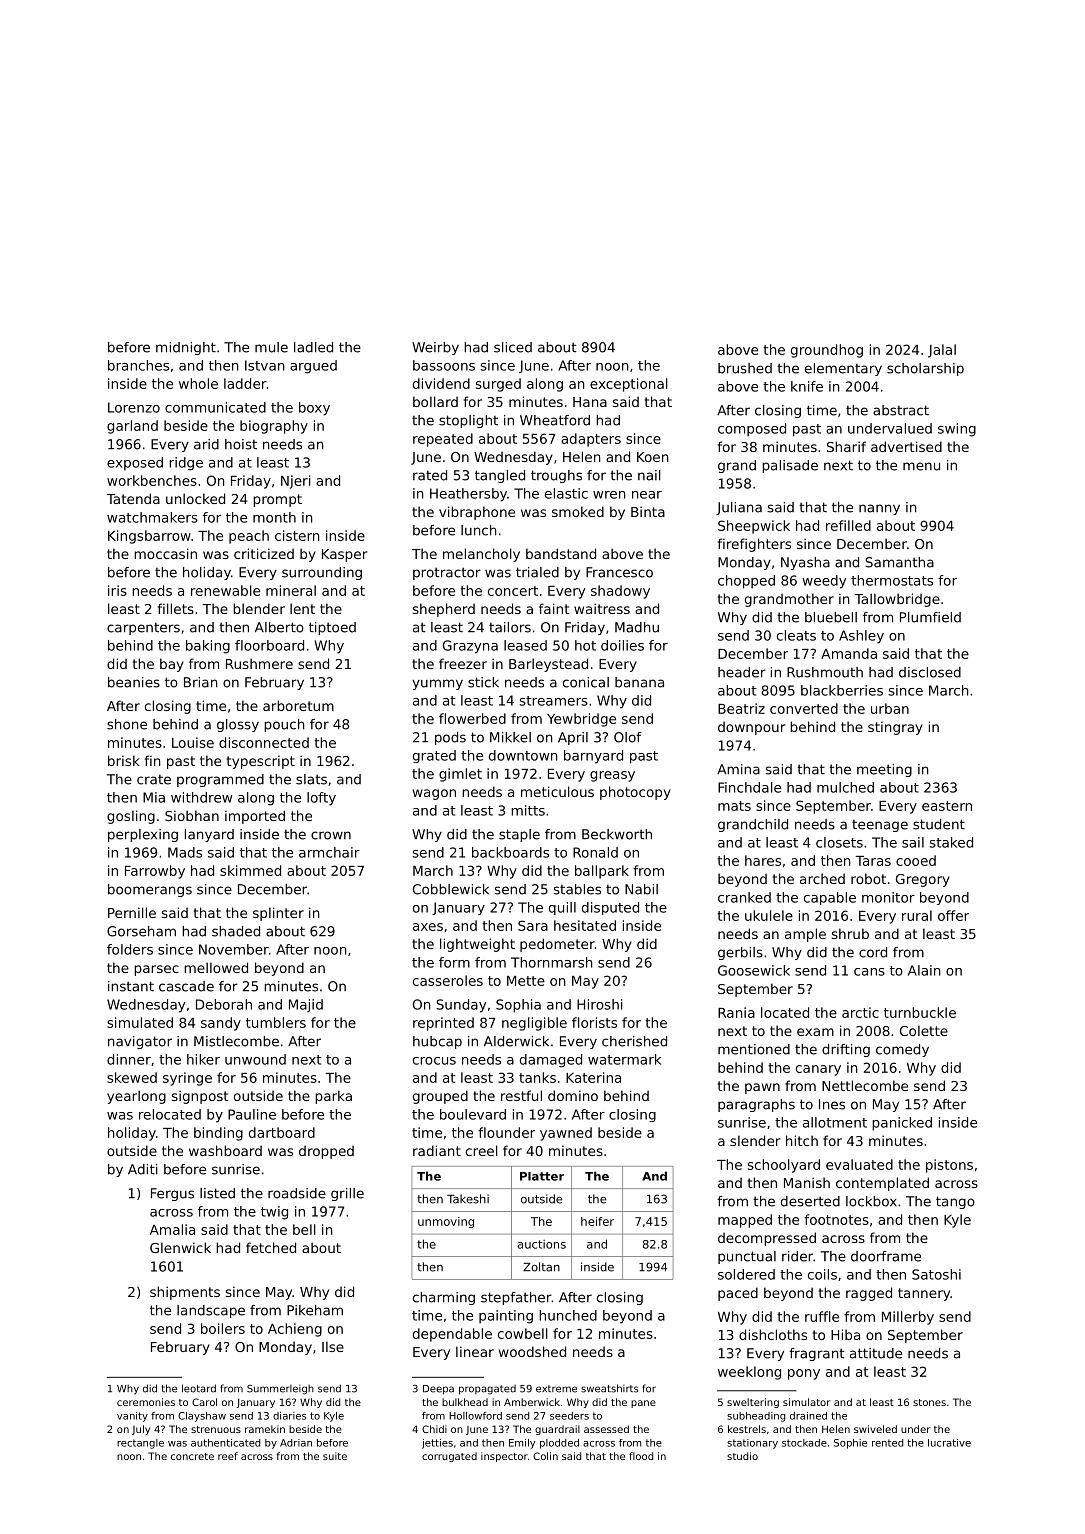 This document has width=1085, height=1534. What do you see at coordinates (639, 682) in the document?
I see `banana` at bounding box center [639, 682].
